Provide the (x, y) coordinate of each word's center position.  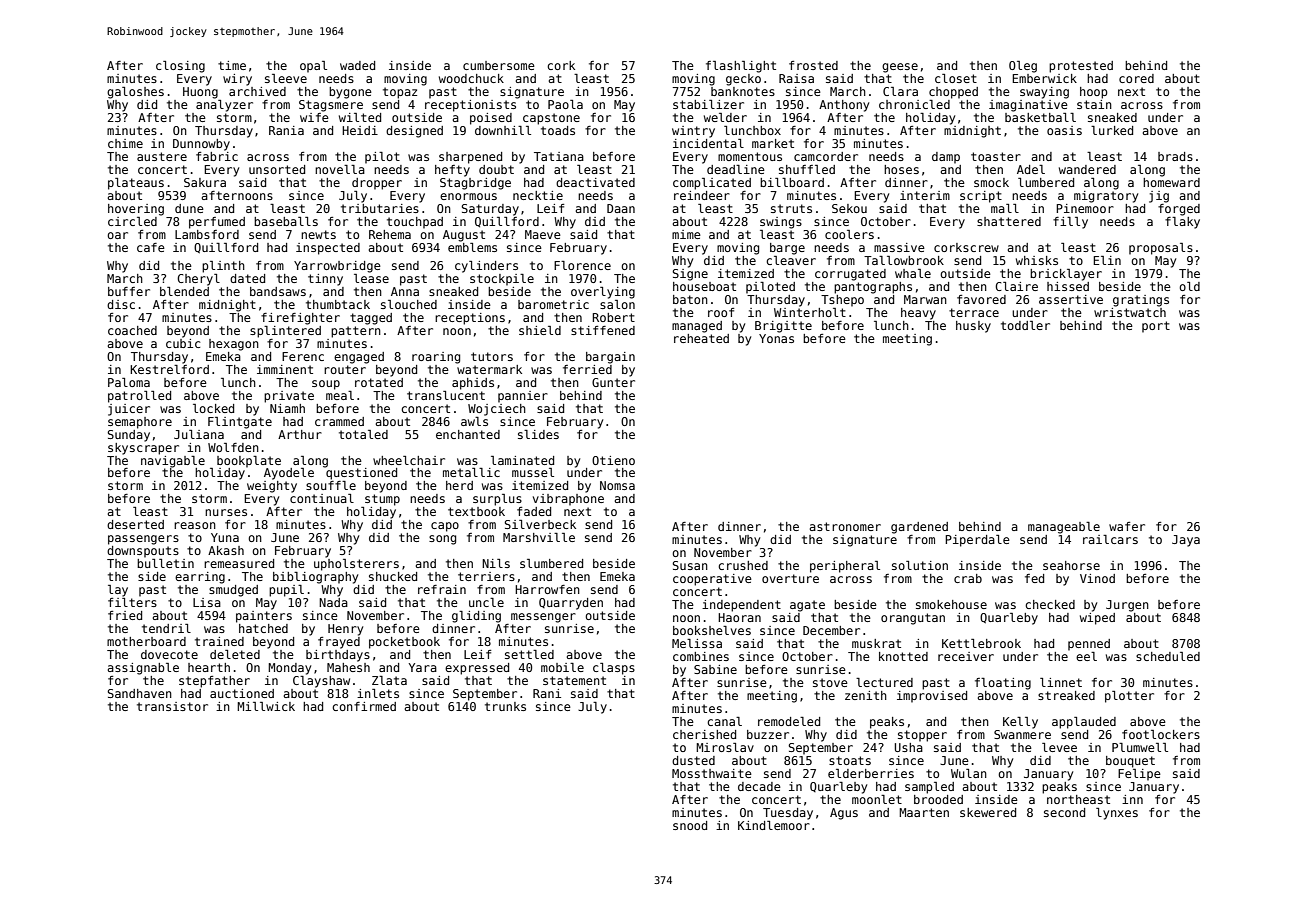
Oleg (1023, 67)
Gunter (613, 382)
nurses (226, 512)
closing (180, 67)
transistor (172, 706)
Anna (405, 291)
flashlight (741, 67)
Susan (690, 565)
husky (973, 327)
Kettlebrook (981, 643)
